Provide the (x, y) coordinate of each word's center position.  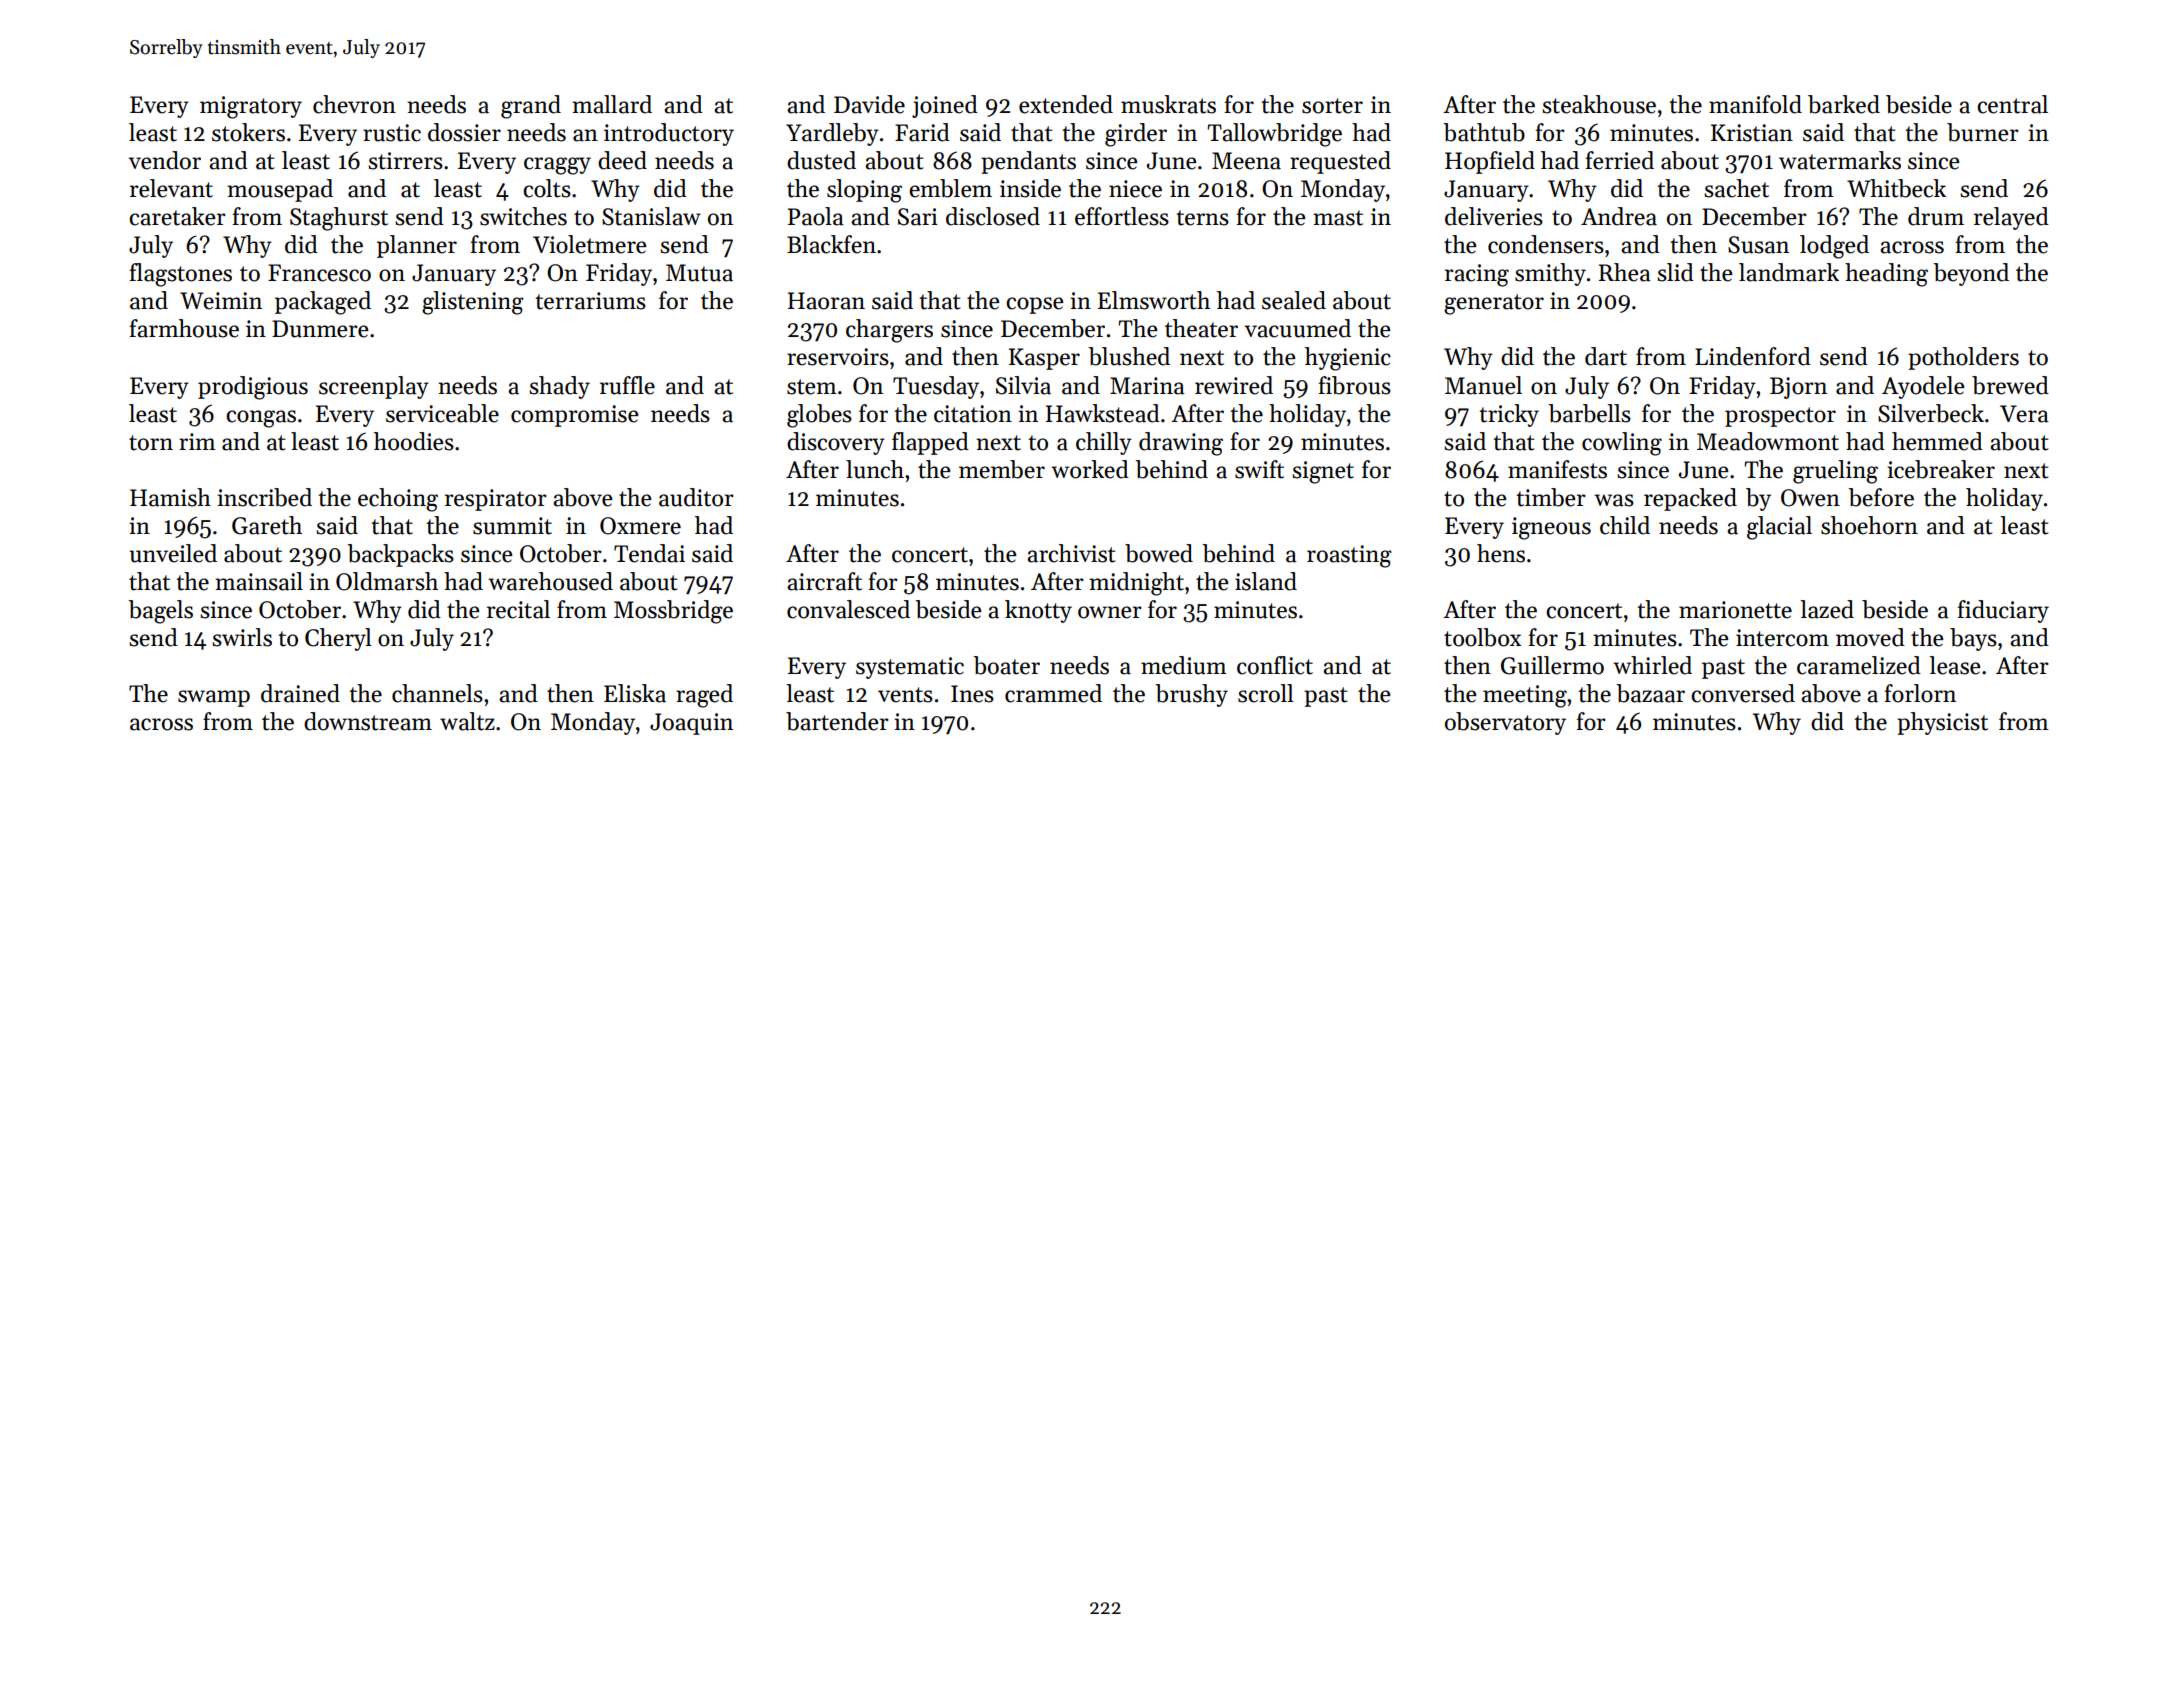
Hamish (170, 497)
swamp (214, 698)
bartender (837, 721)
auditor (696, 497)
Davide (869, 104)
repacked (1690, 499)
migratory (251, 107)
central (2012, 104)
